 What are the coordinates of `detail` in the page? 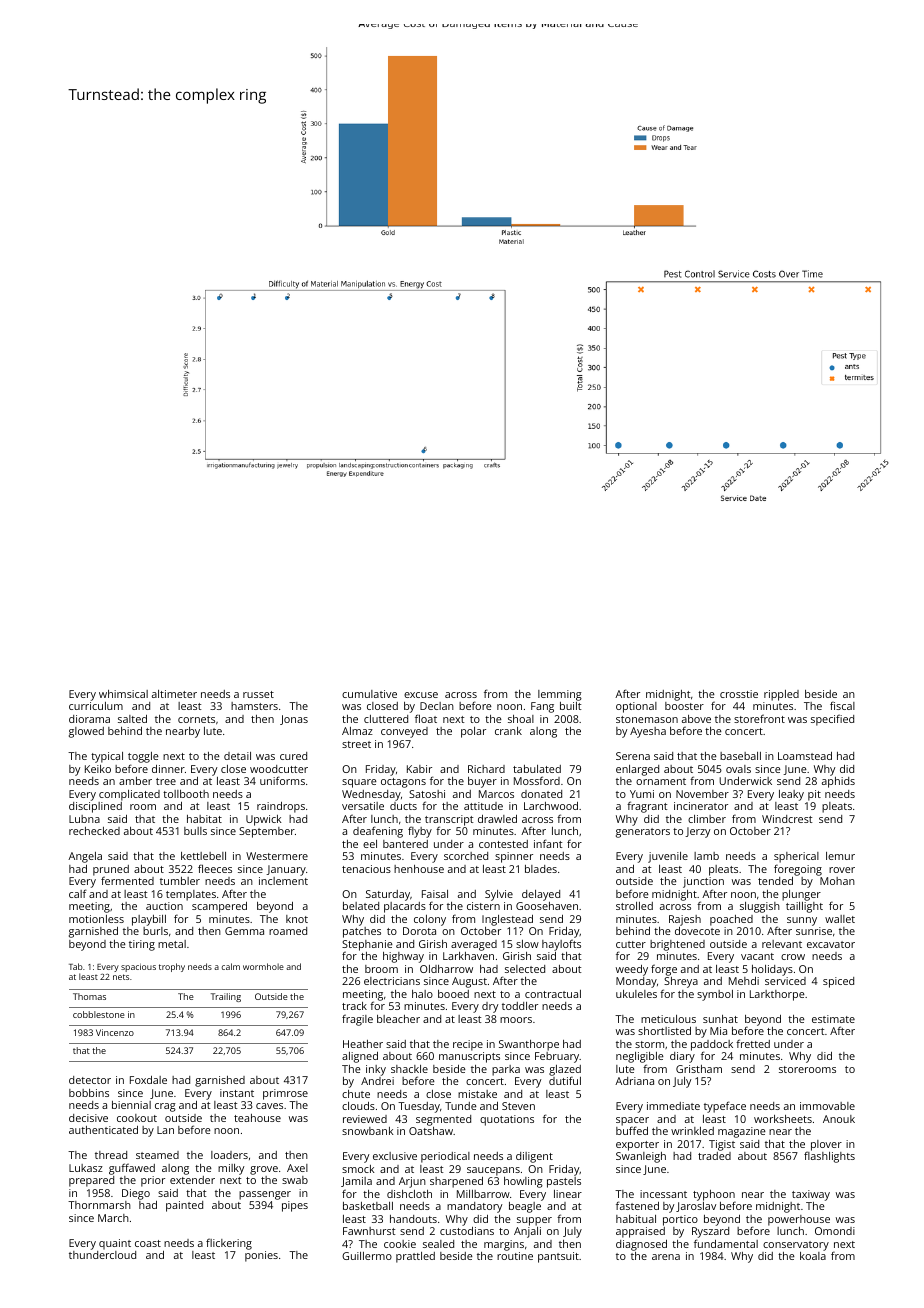 It's located at (237, 756).
